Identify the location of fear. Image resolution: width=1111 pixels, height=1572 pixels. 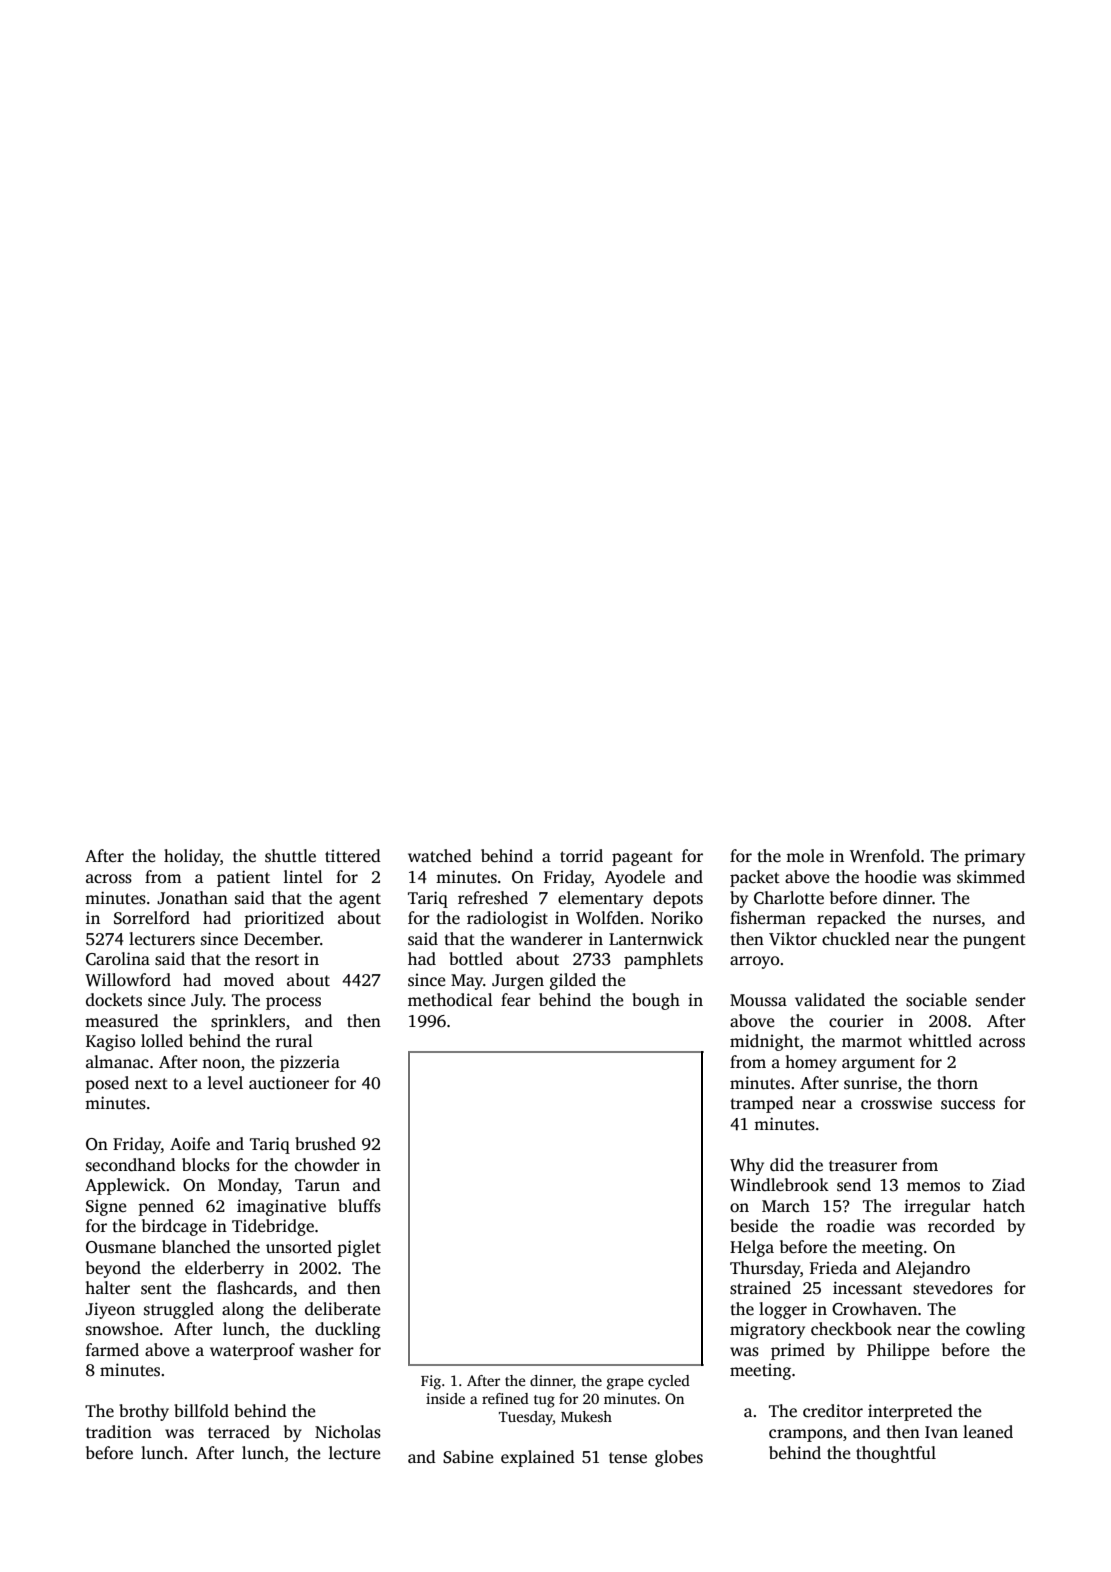
(516, 1000).
